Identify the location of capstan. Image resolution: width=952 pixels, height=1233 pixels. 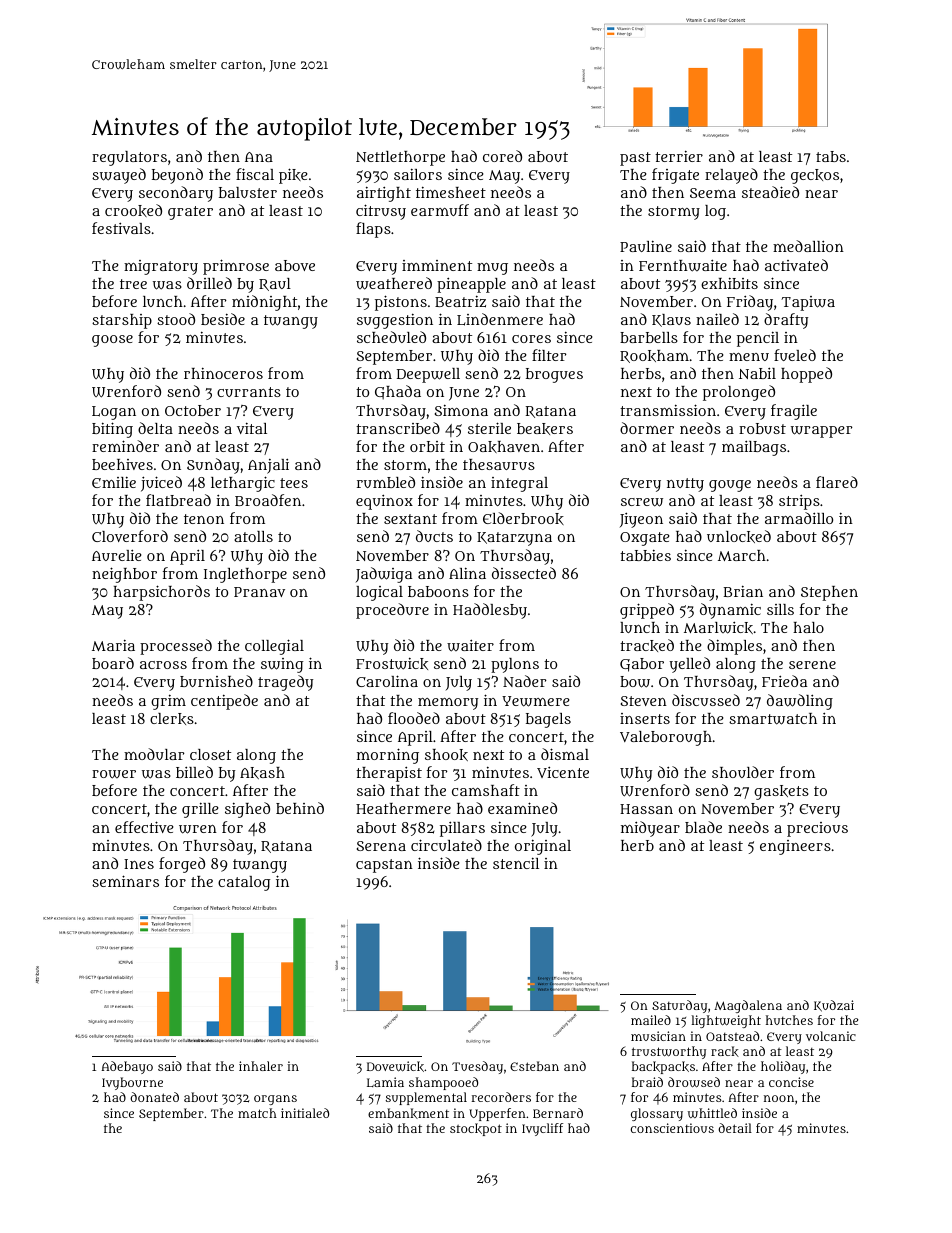
(384, 866).
